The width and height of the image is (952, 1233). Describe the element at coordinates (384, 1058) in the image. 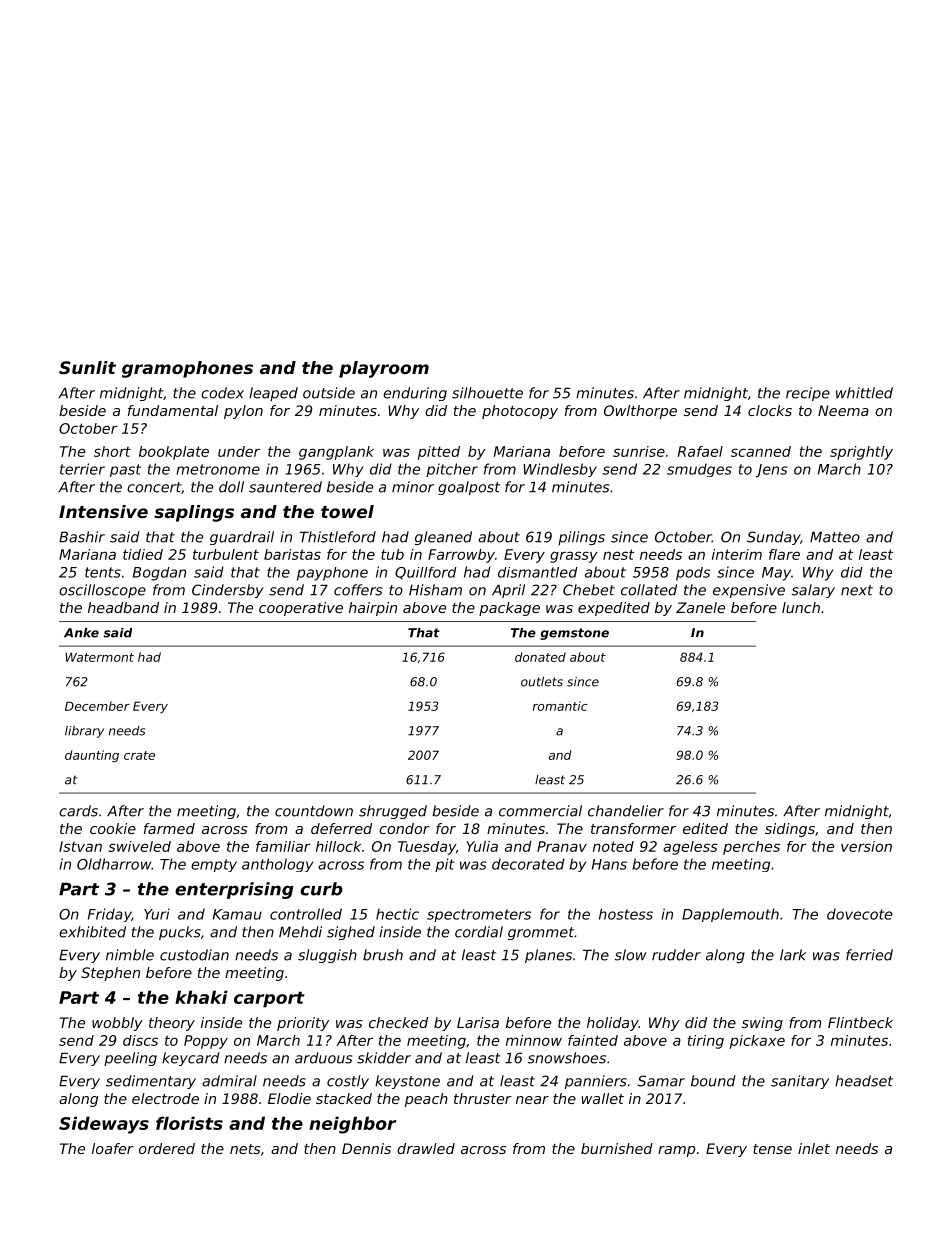

I see `skidder` at that location.
